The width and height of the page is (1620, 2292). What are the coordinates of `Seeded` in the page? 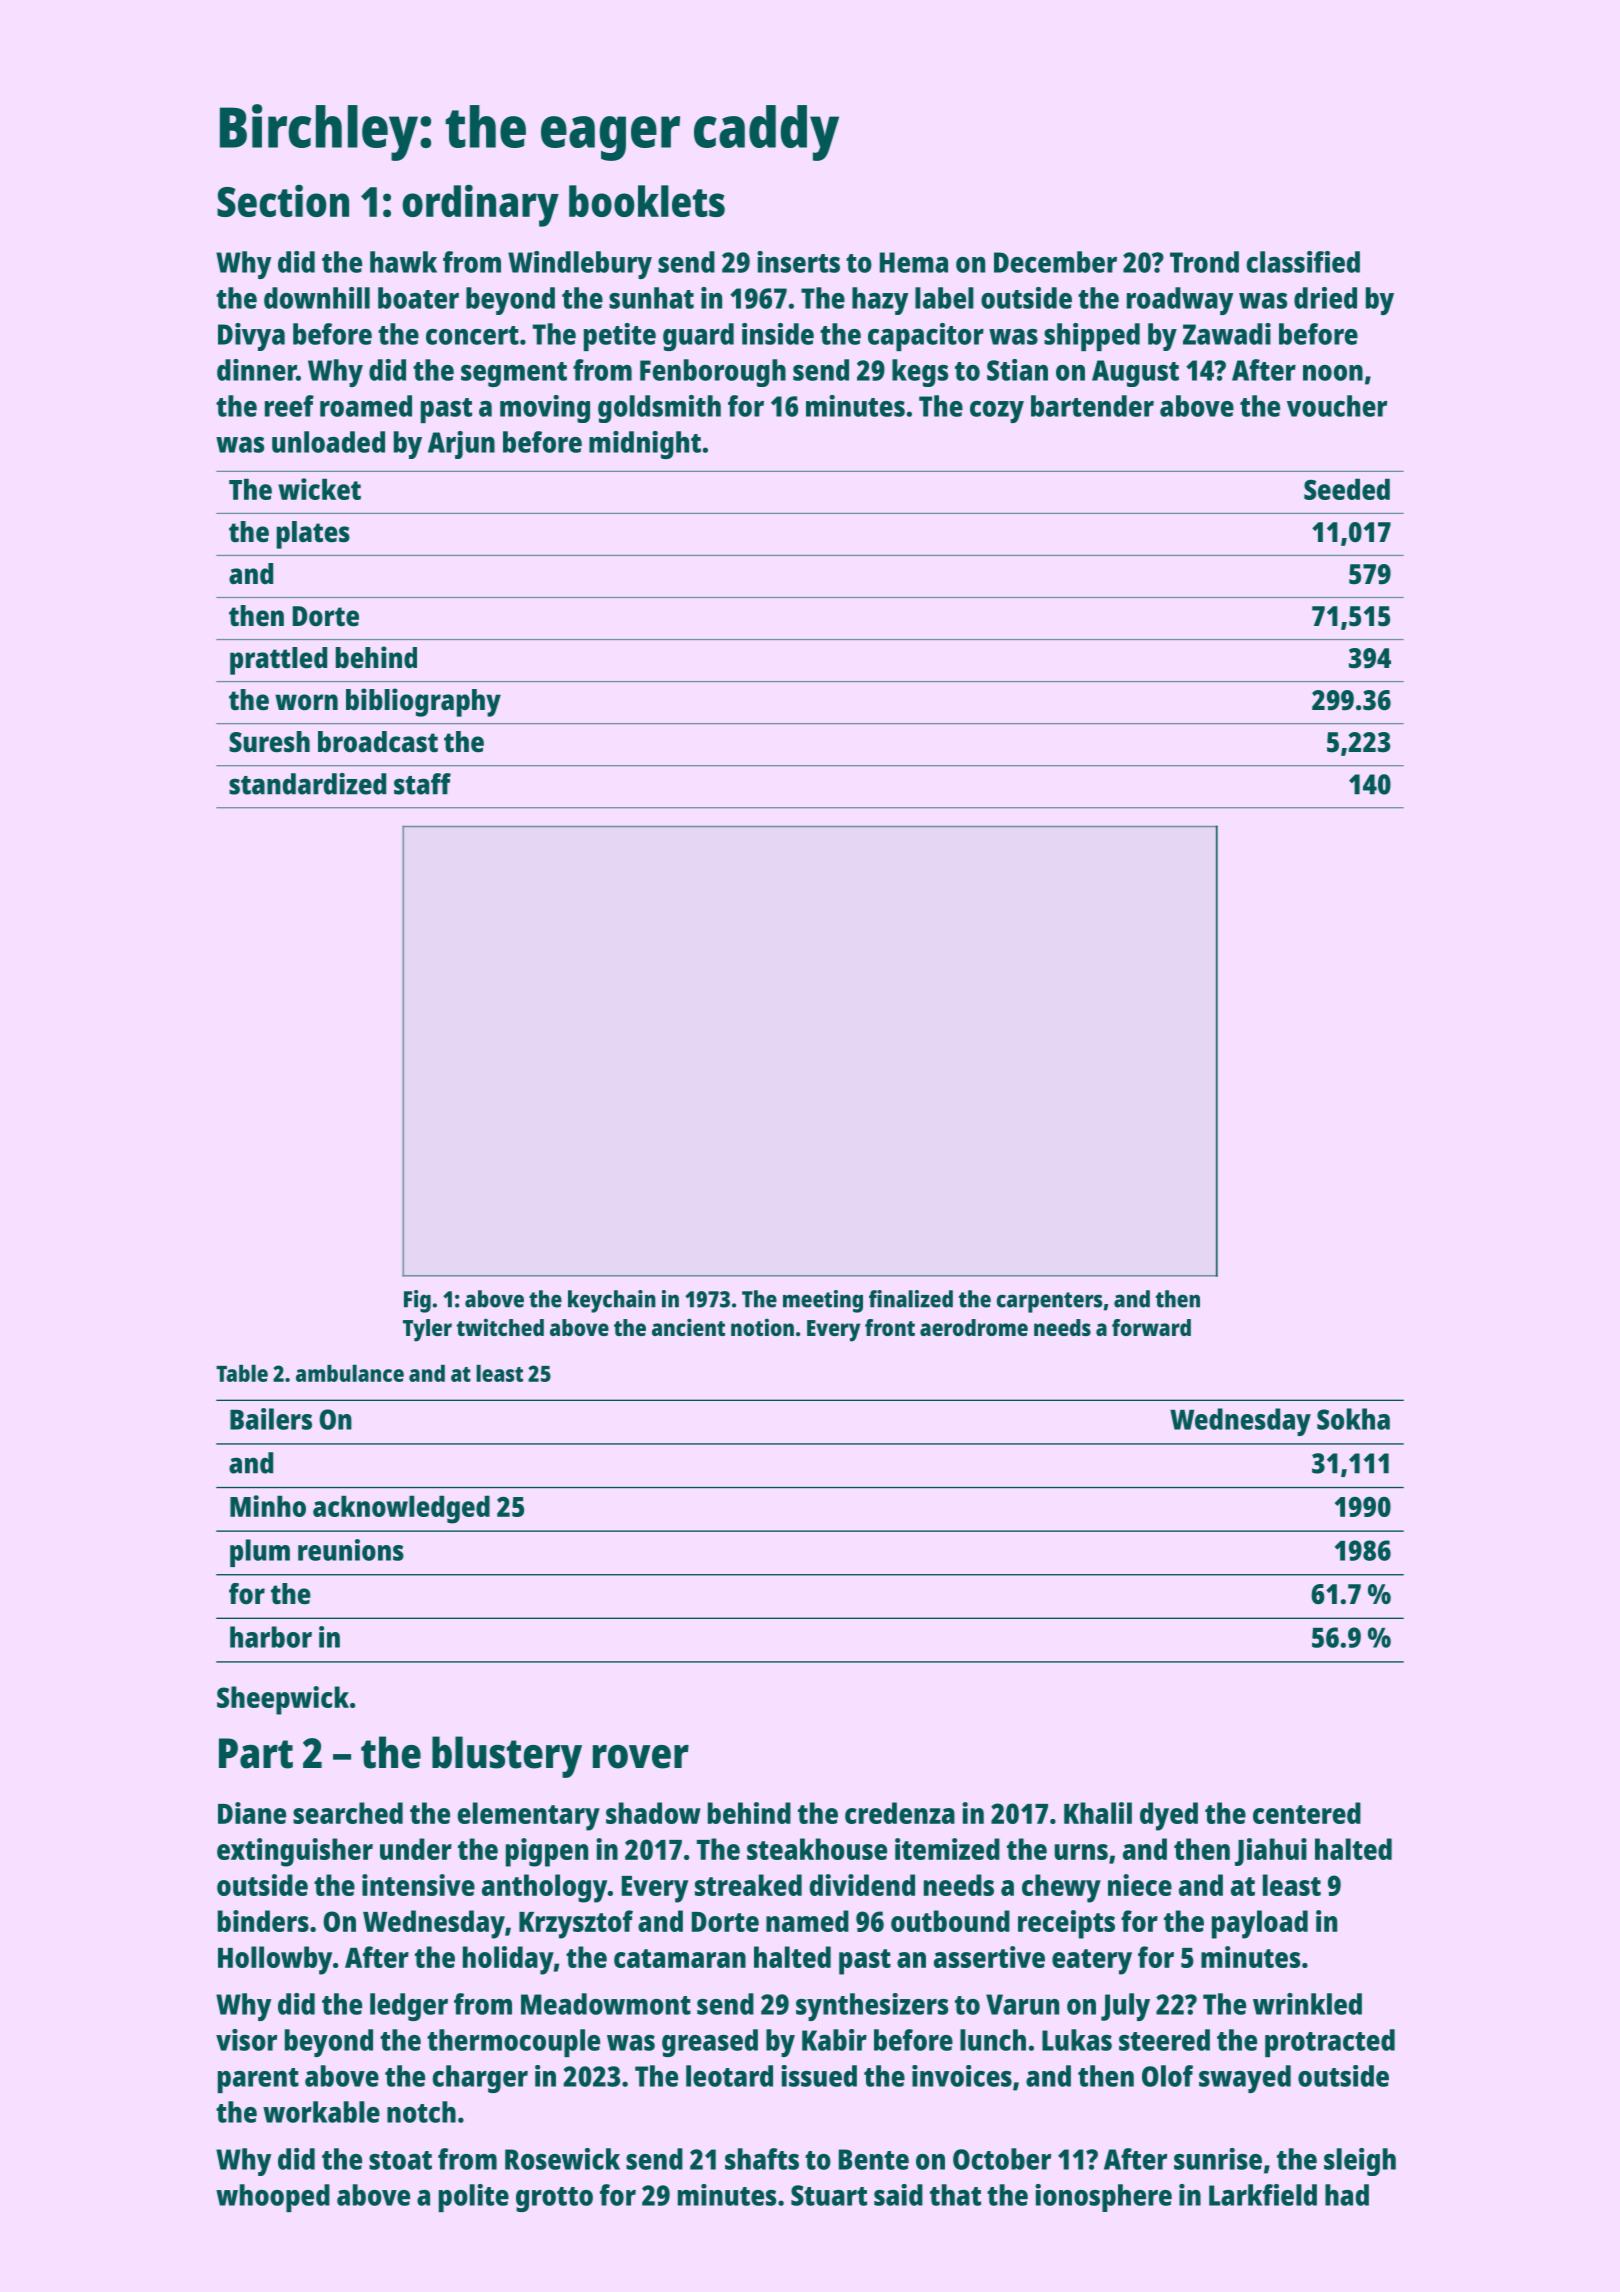 It's located at (1347, 489).
